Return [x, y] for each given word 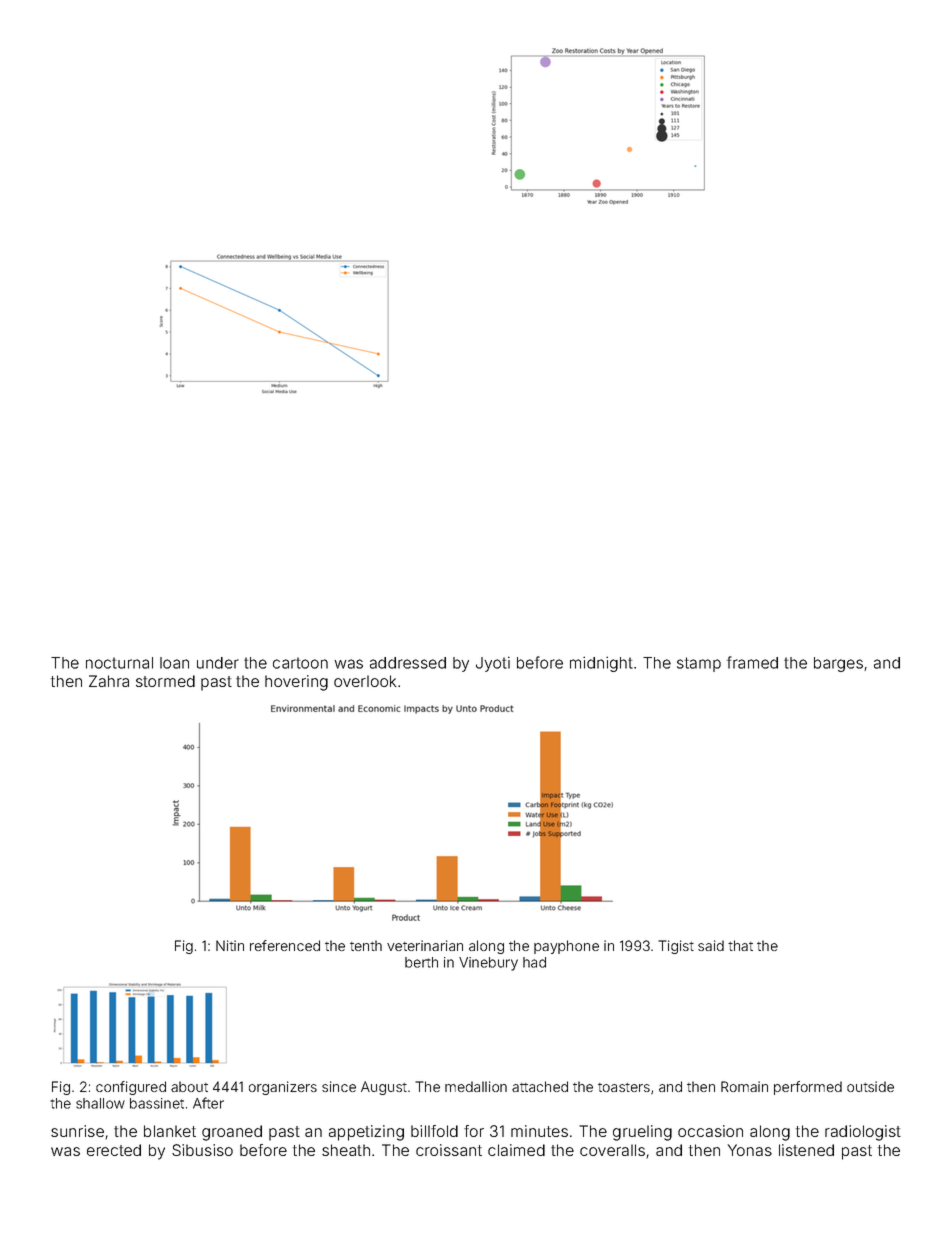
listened [806, 1150]
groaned [232, 1133]
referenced [285, 945]
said [711, 945]
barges [838, 664]
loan [174, 663]
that [740, 945]
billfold [434, 1131]
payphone [566, 947]
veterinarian [425, 945]
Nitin [230, 945]
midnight [601, 664]
